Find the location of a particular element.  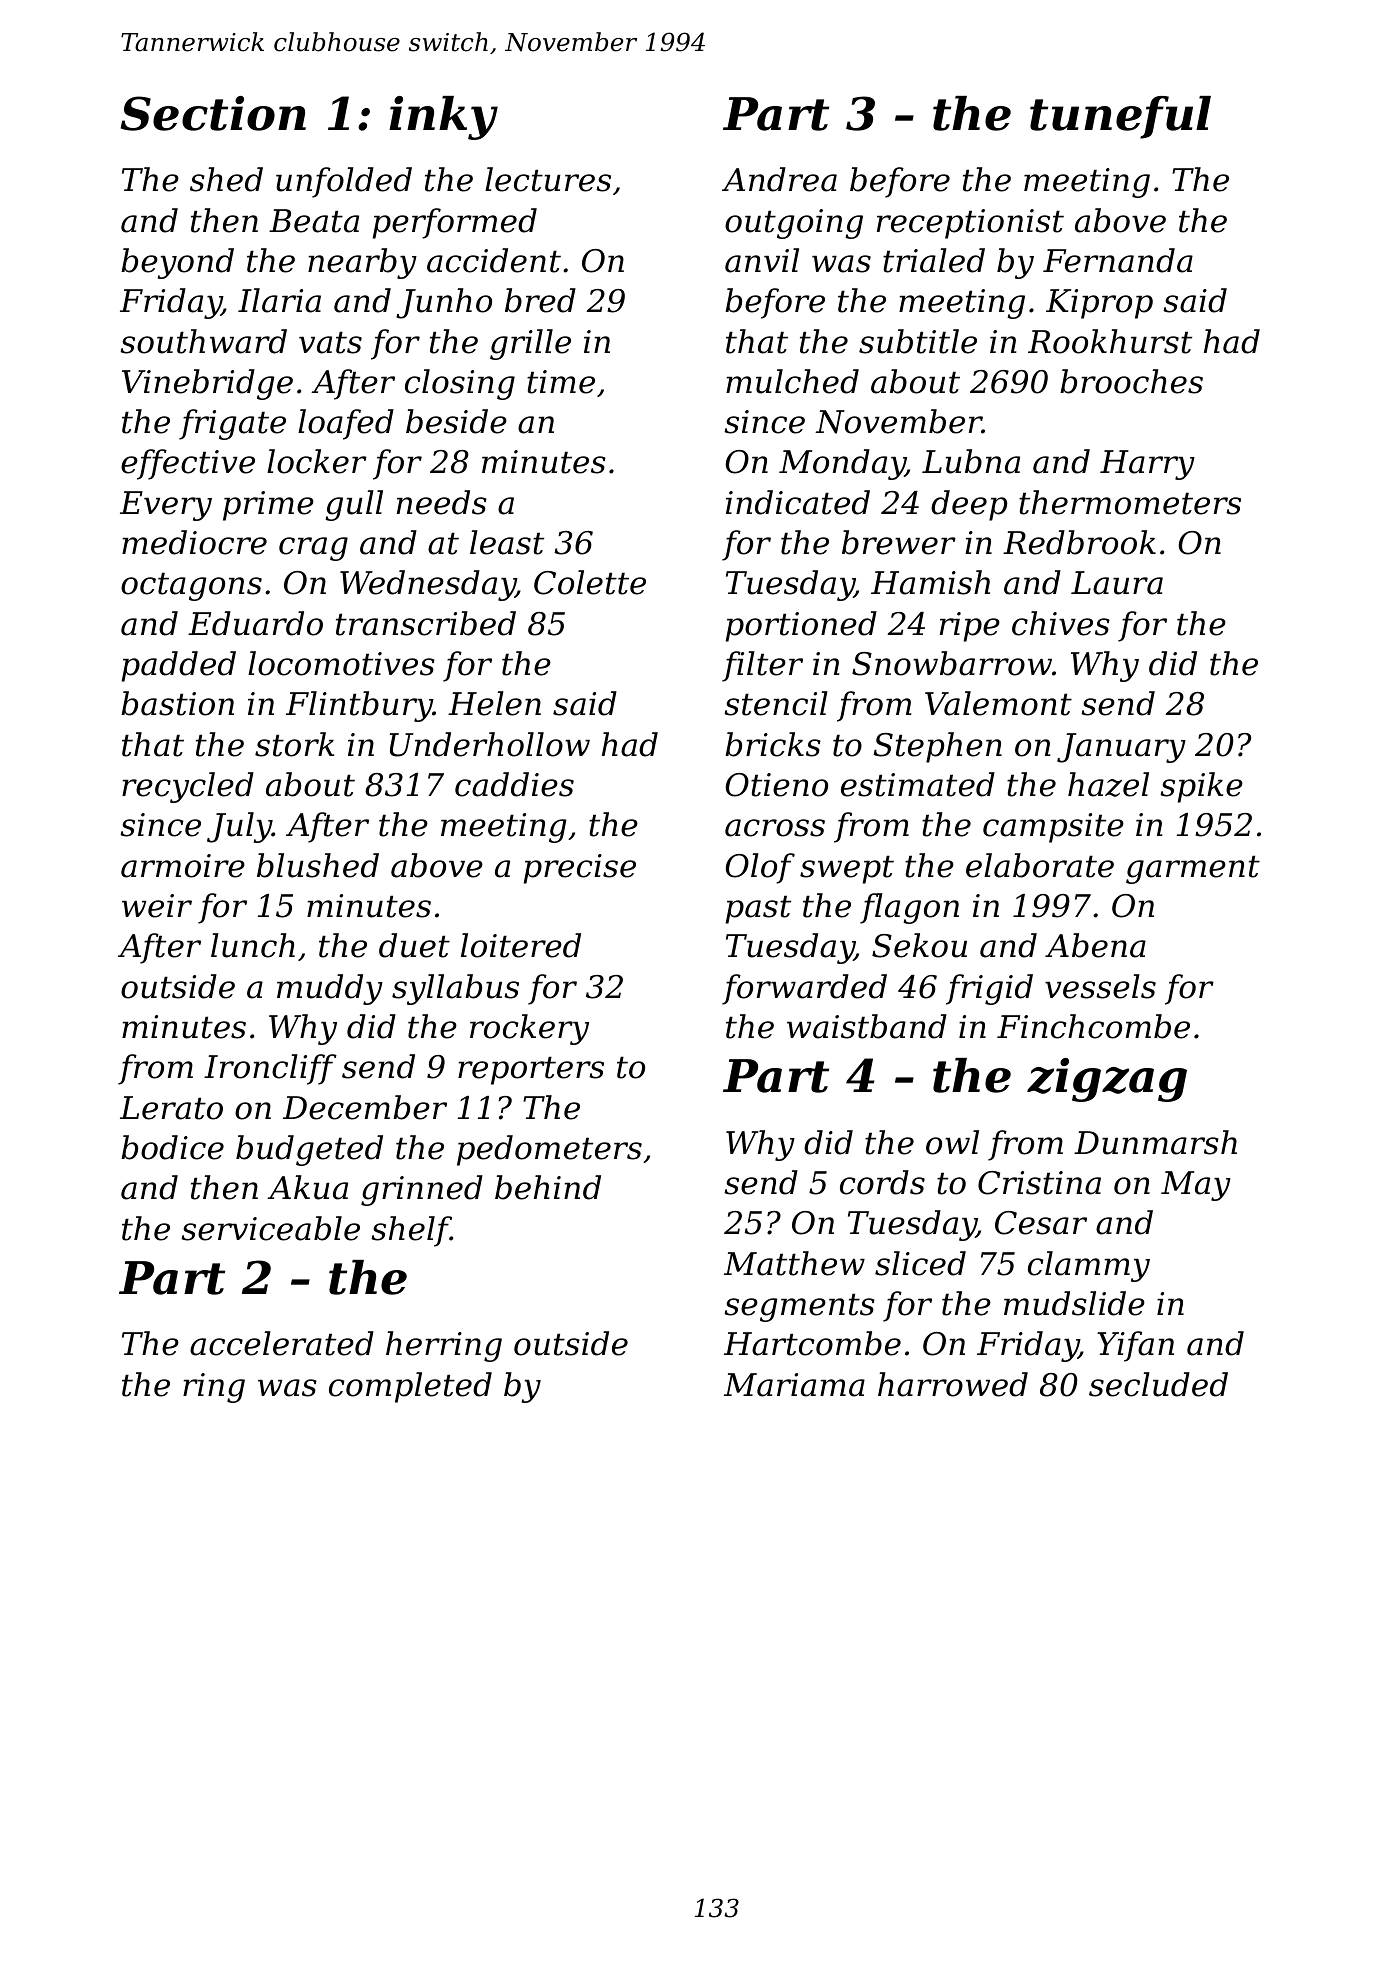

shelf is located at coordinates (411, 1231).
